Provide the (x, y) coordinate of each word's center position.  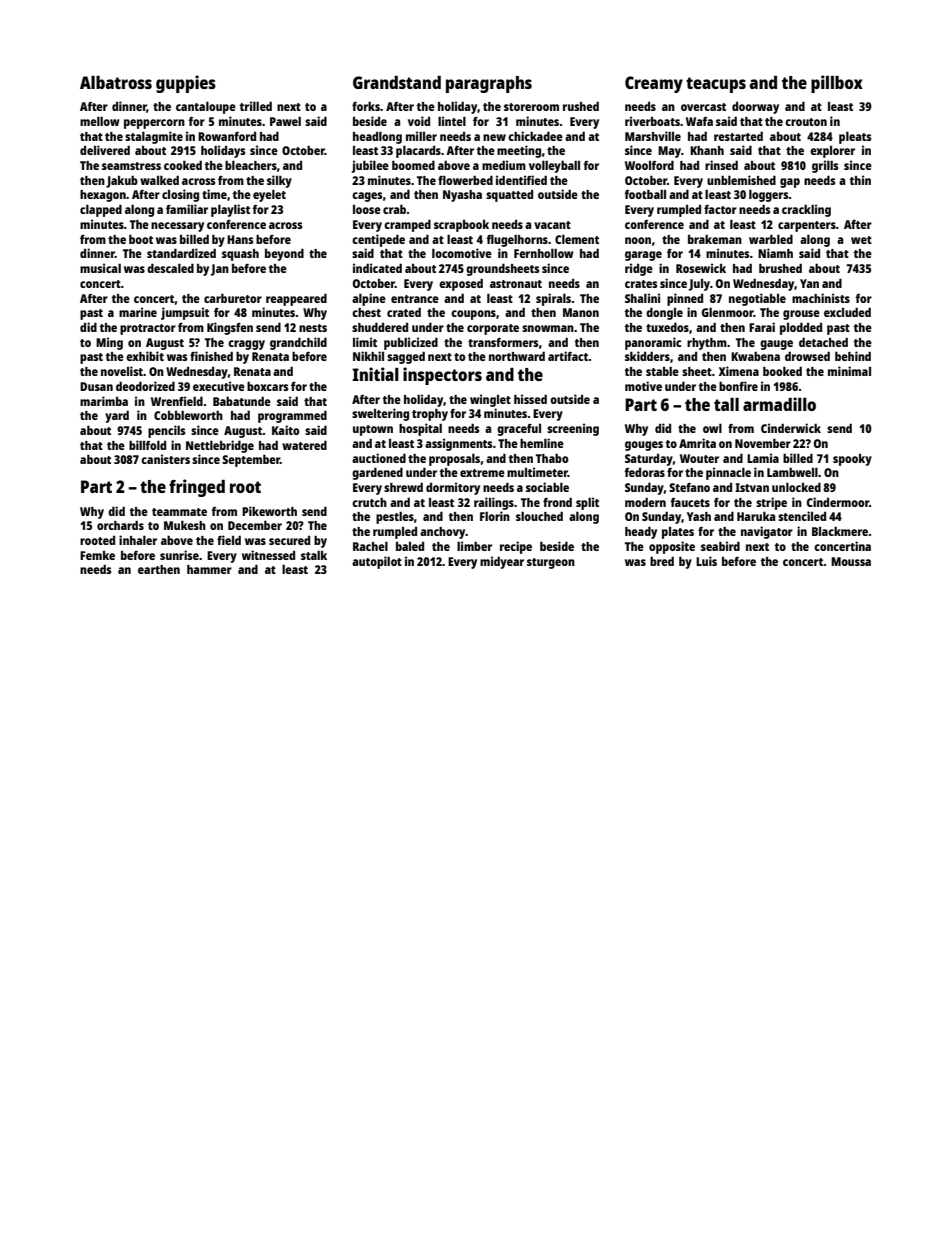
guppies (186, 84)
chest (366, 312)
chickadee (535, 136)
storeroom (531, 107)
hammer (209, 569)
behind (853, 356)
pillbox (837, 84)
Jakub (122, 181)
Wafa (699, 121)
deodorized (145, 386)
